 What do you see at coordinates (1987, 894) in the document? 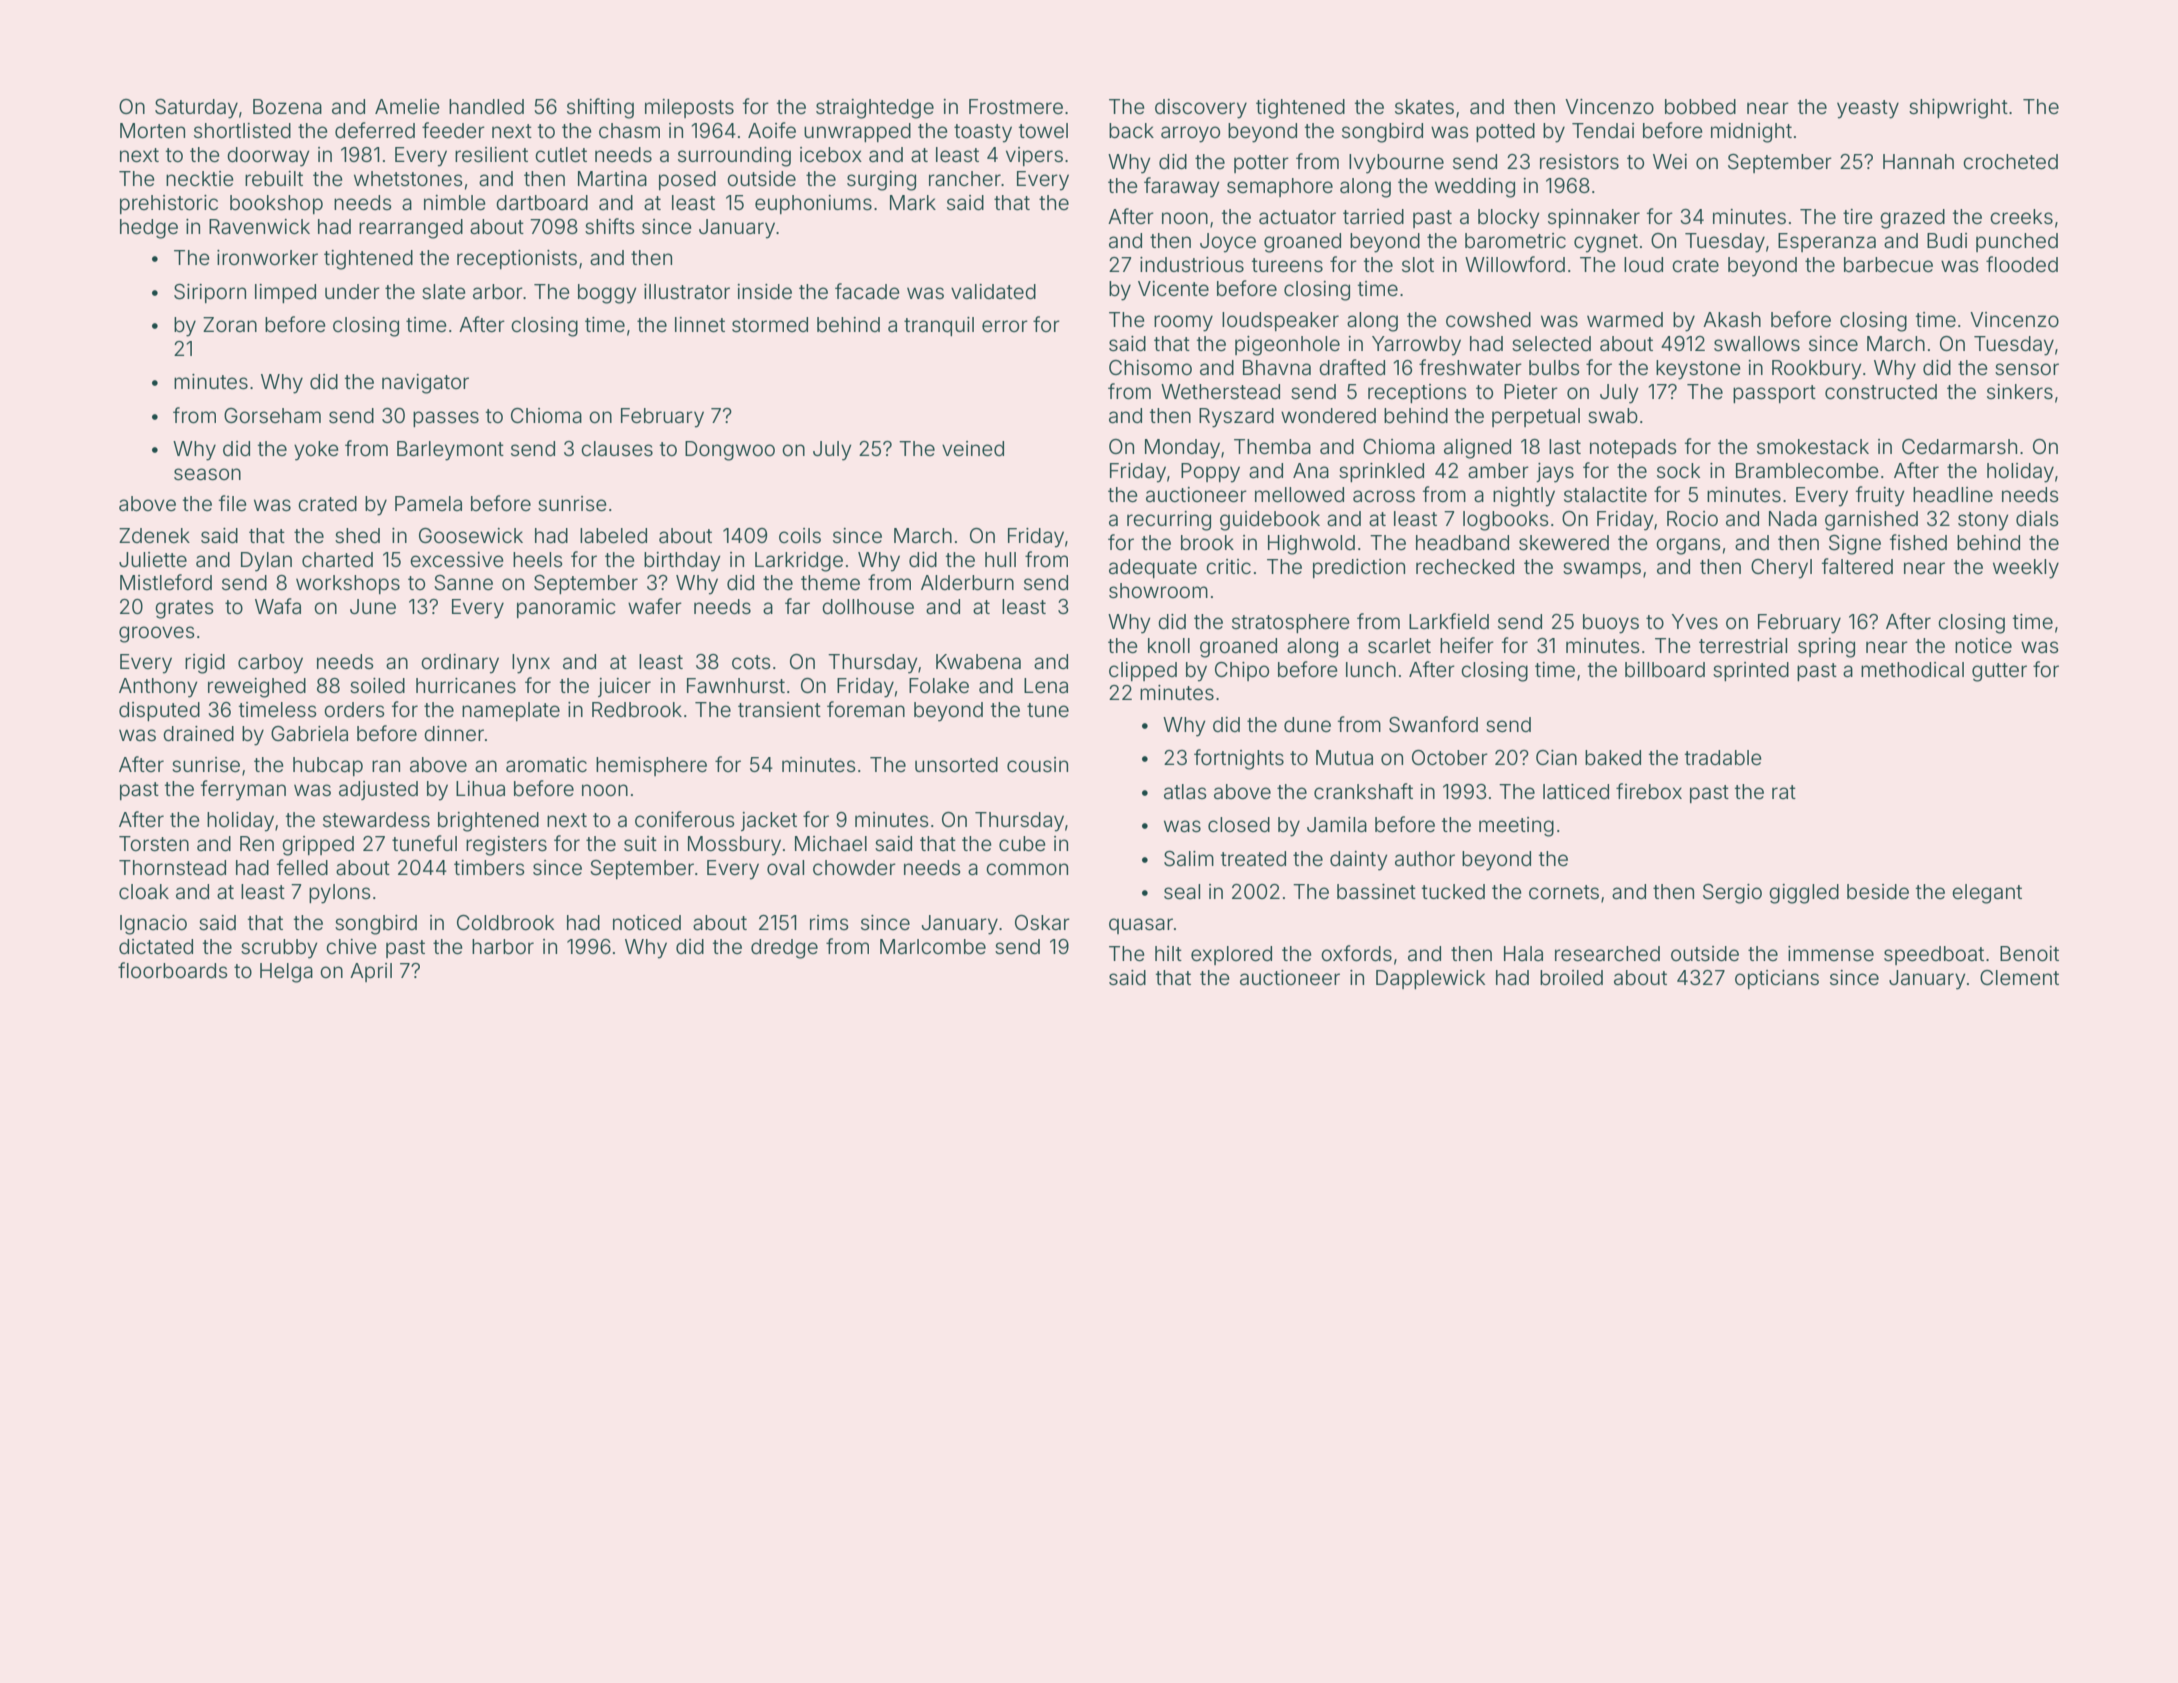
I see `elegant` at bounding box center [1987, 894].
